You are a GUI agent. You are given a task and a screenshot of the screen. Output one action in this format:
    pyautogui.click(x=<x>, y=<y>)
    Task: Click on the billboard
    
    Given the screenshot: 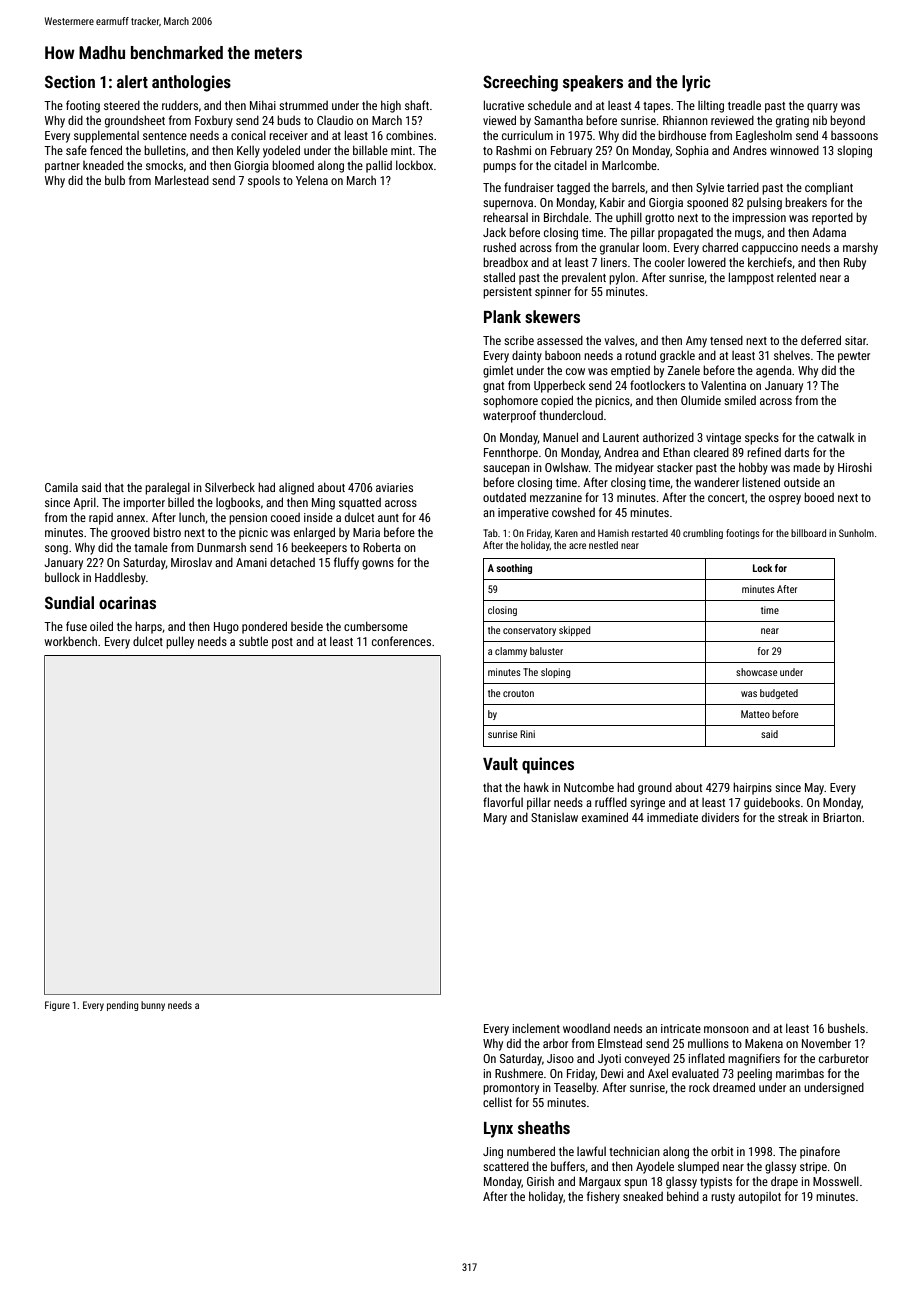 What is the action you would take?
    pyautogui.click(x=808, y=533)
